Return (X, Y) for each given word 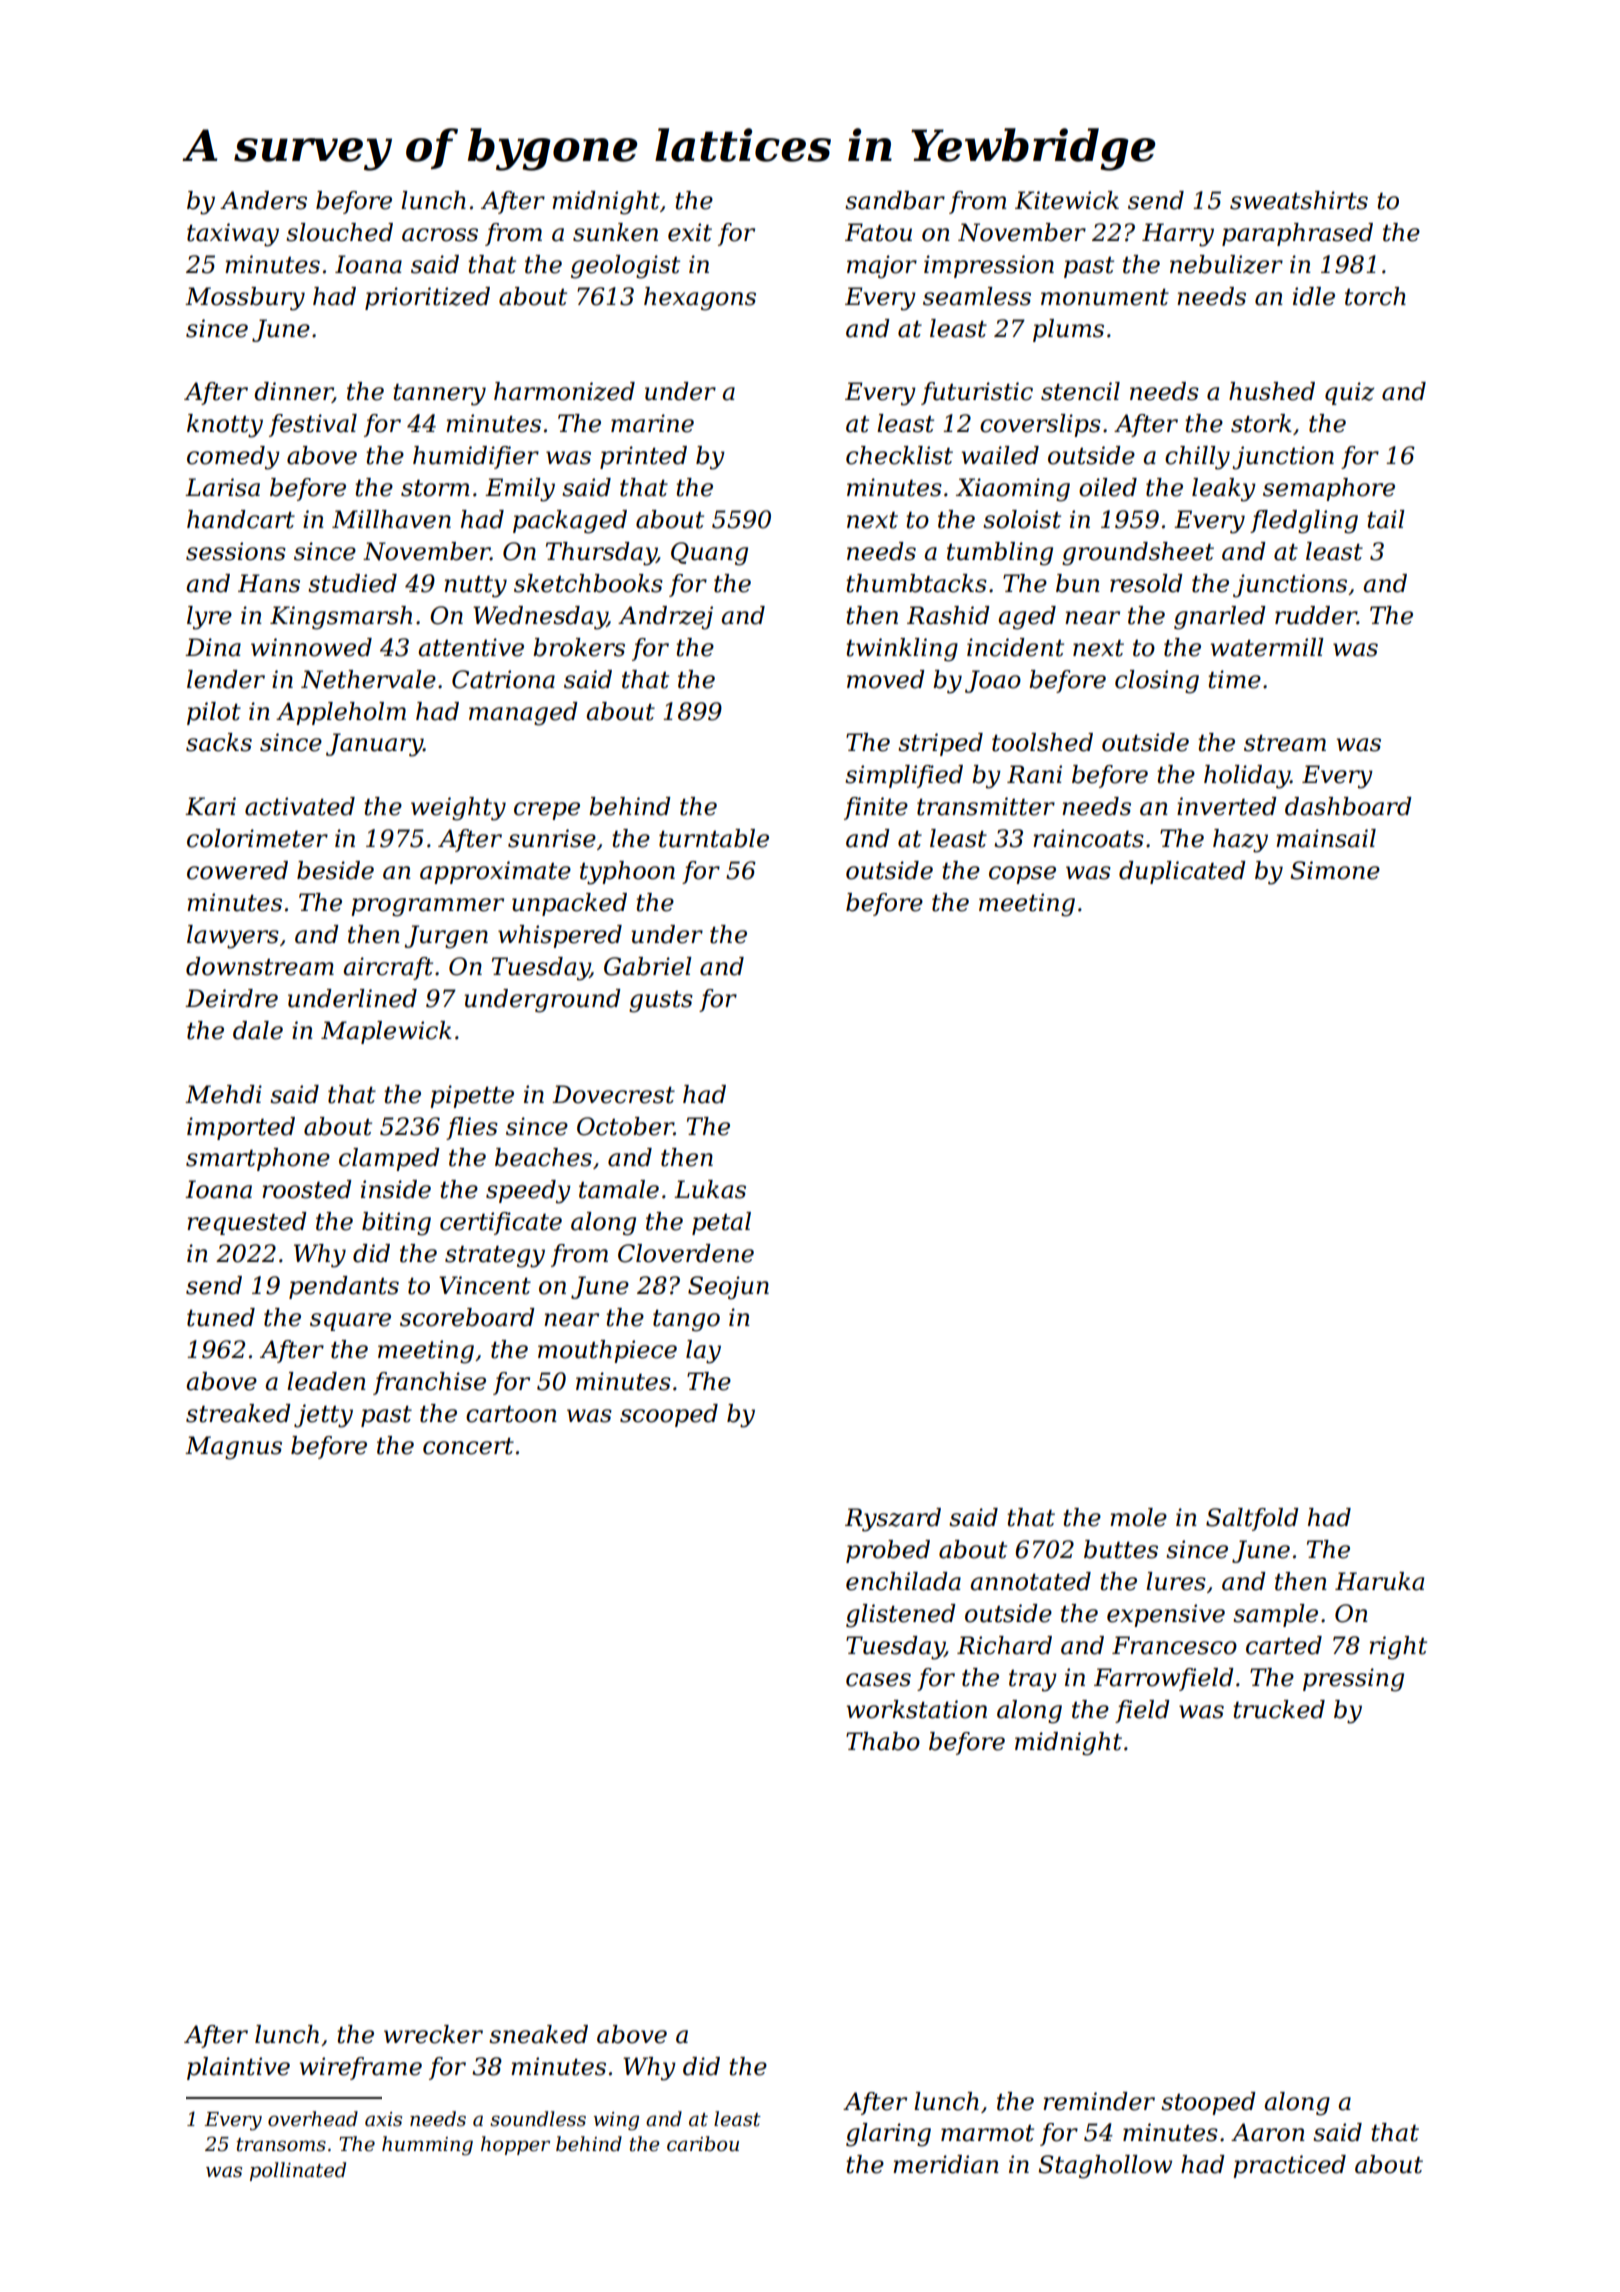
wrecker (433, 2034)
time (1234, 679)
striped (940, 744)
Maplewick (386, 1032)
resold (1146, 583)
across (440, 235)
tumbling (1000, 554)
